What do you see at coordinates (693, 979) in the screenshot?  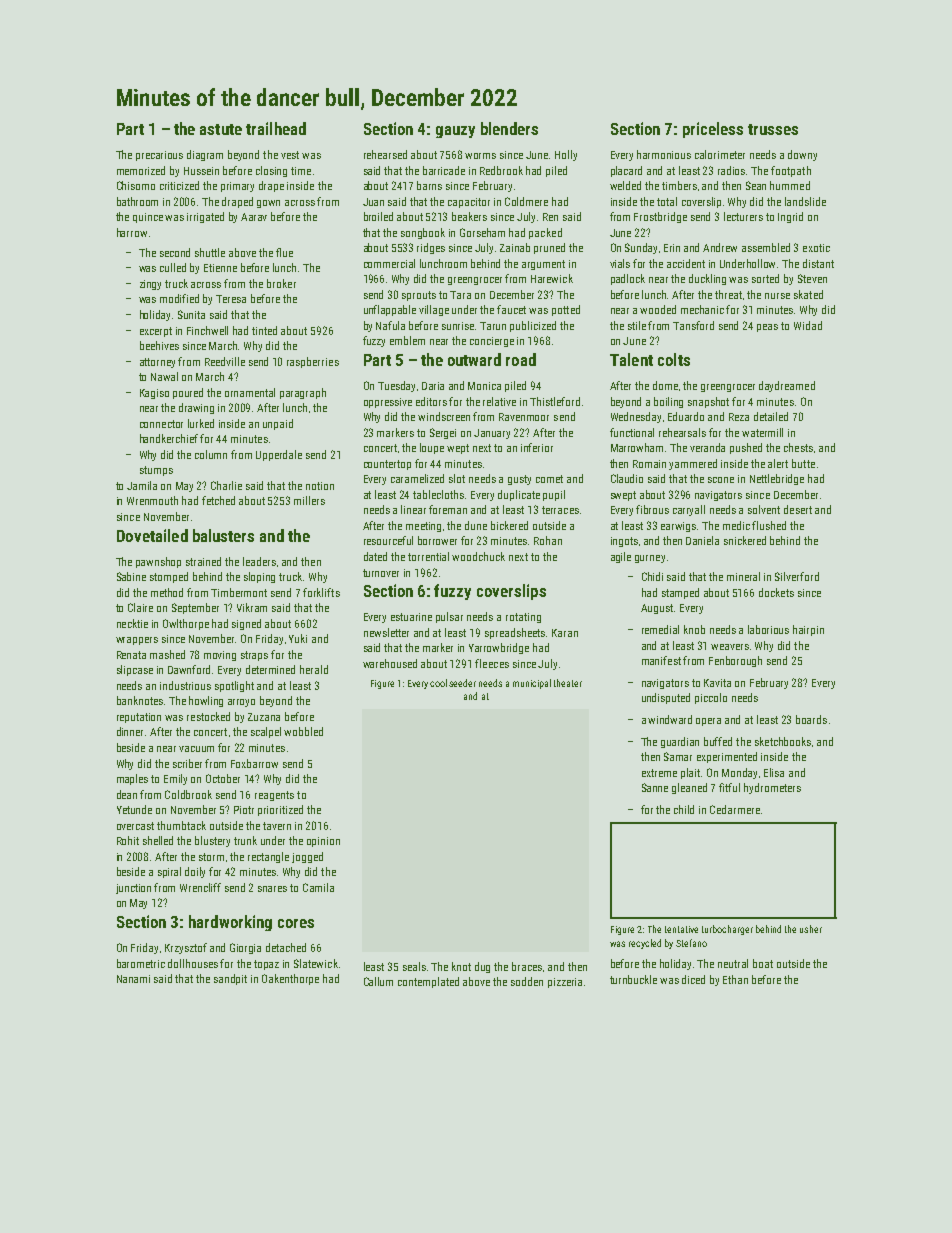 I see `diced` at bounding box center [693, 979].
